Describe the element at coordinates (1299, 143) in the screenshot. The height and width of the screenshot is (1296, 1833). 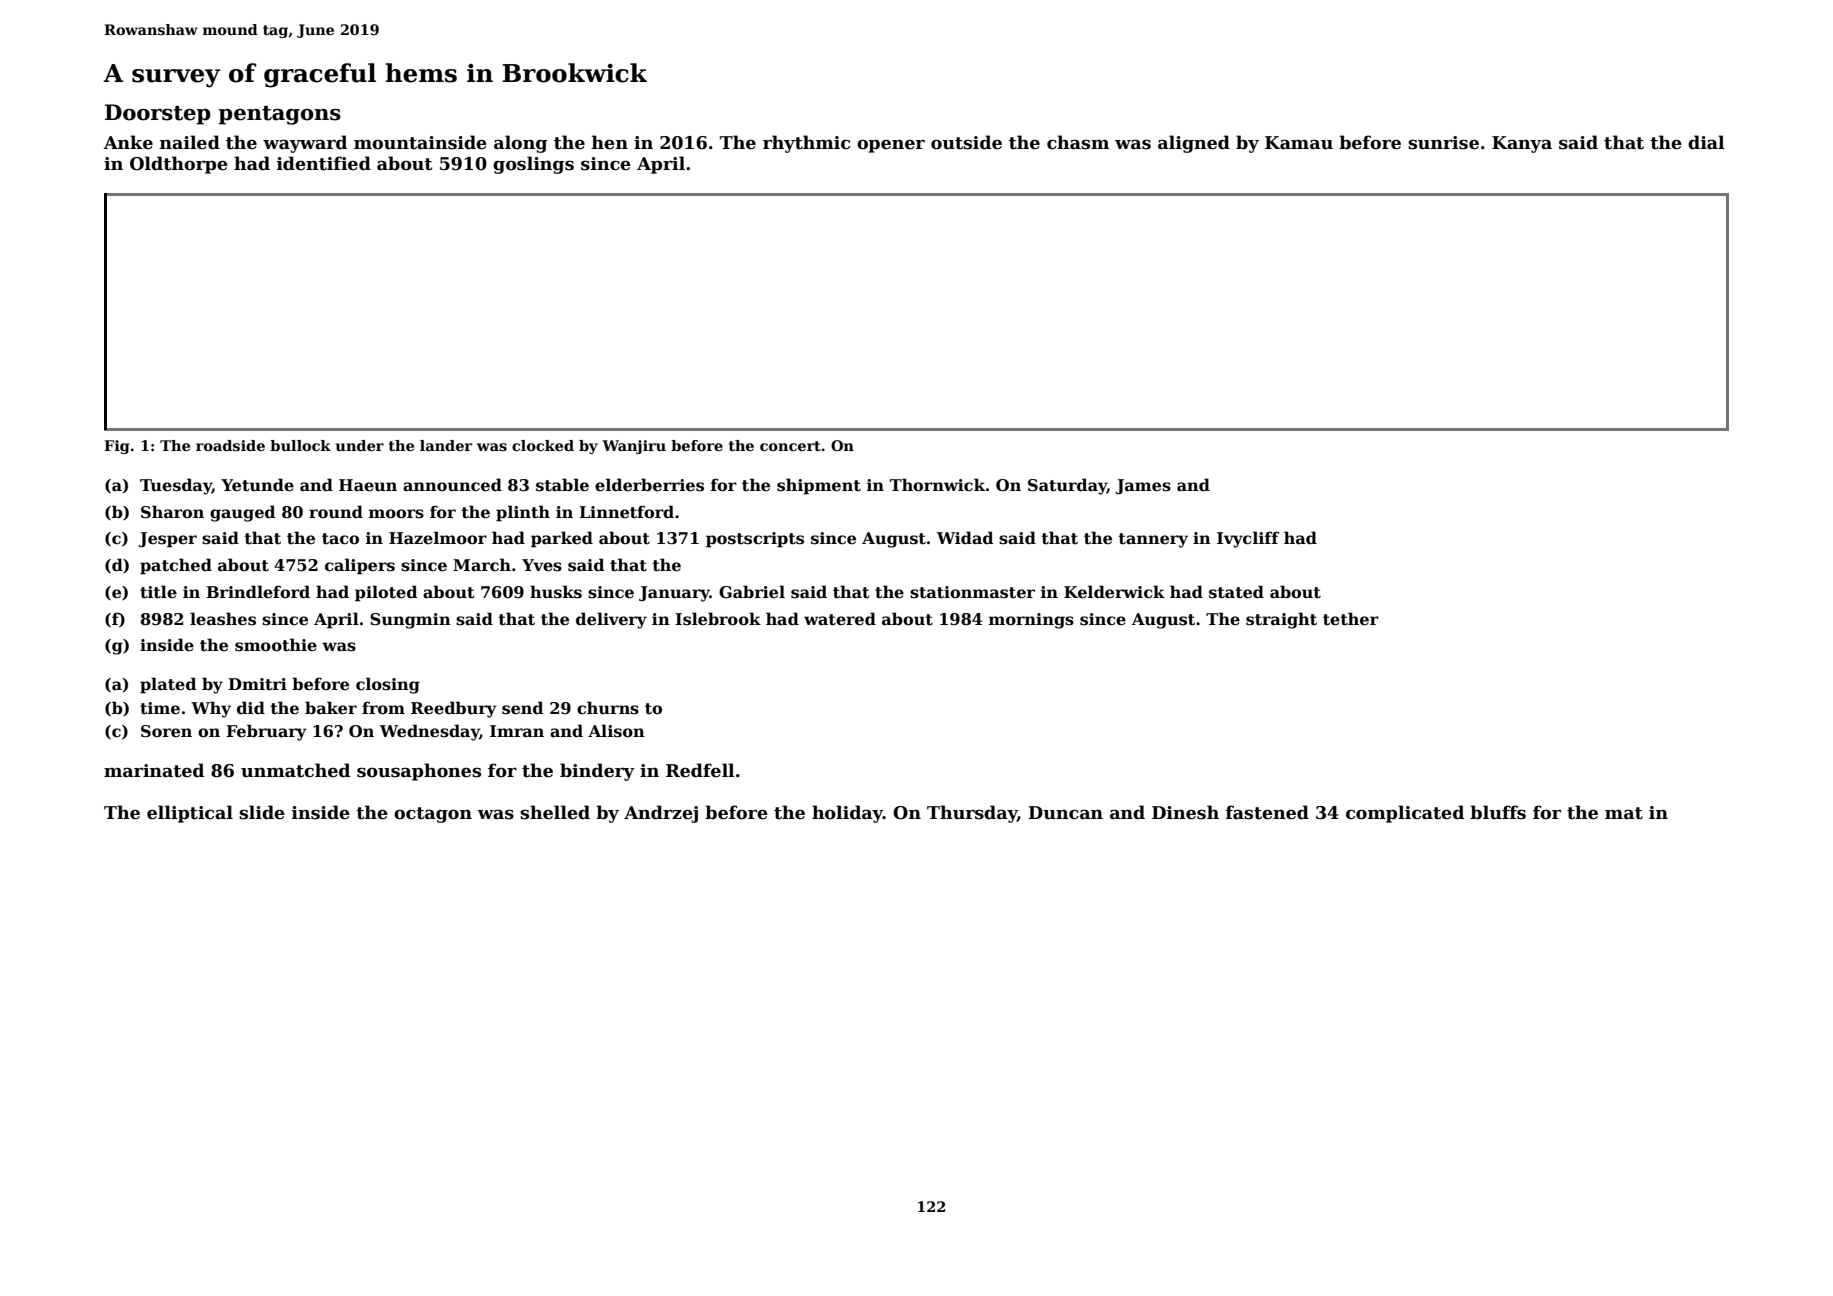
I see `Kamau` at that location.
